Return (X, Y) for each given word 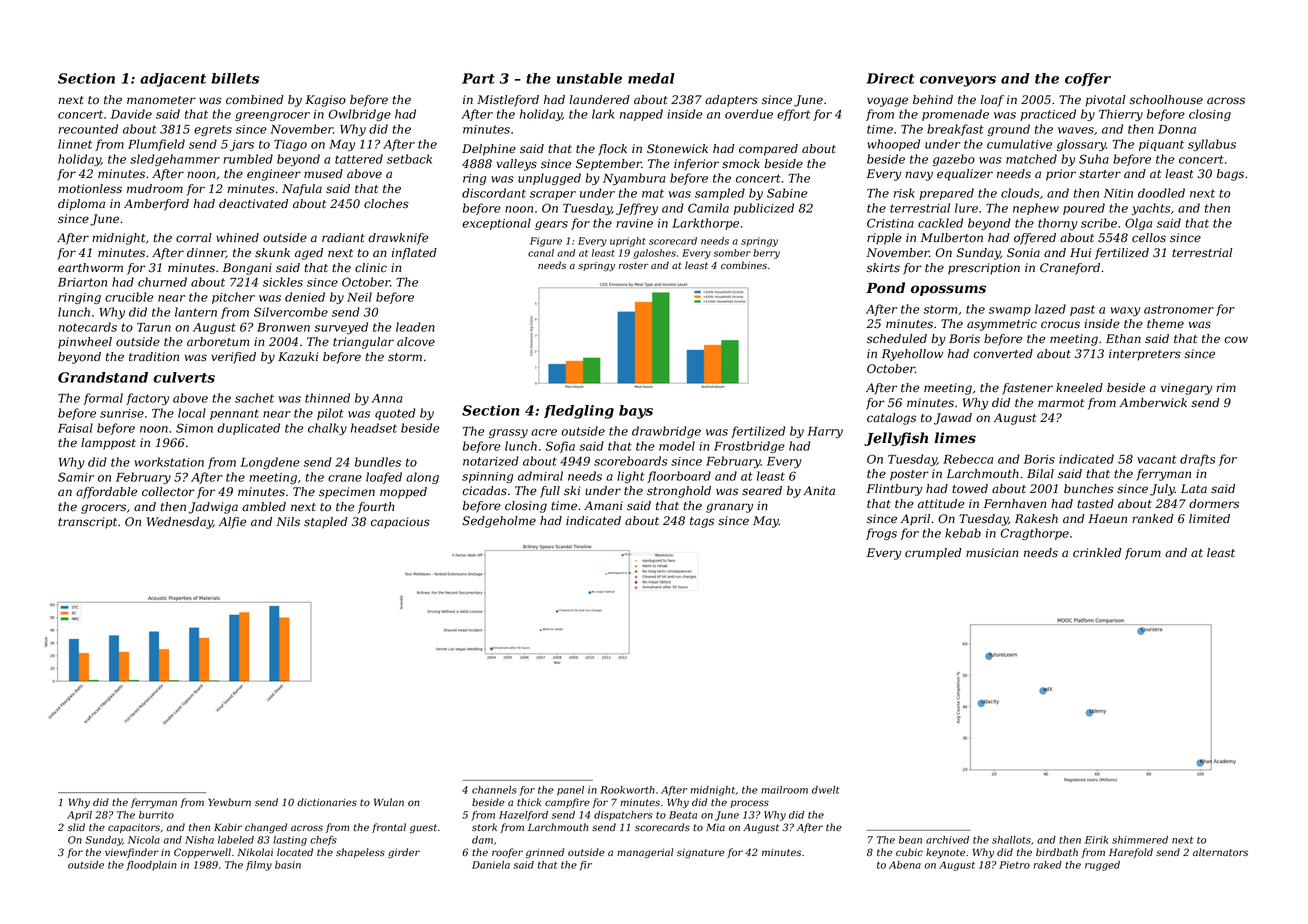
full (550, 492)
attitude (941, 504)
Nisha (199, 840)
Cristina (890, 223)
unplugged (549, 179)
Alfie (232, 523)
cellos (1149, 238)
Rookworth (627, 790)
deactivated (253, 204)
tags (702, 522)
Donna (1177, 129)
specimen (347, 493)
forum (1143, 554)
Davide (131, 114)
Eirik (1096, 840)
